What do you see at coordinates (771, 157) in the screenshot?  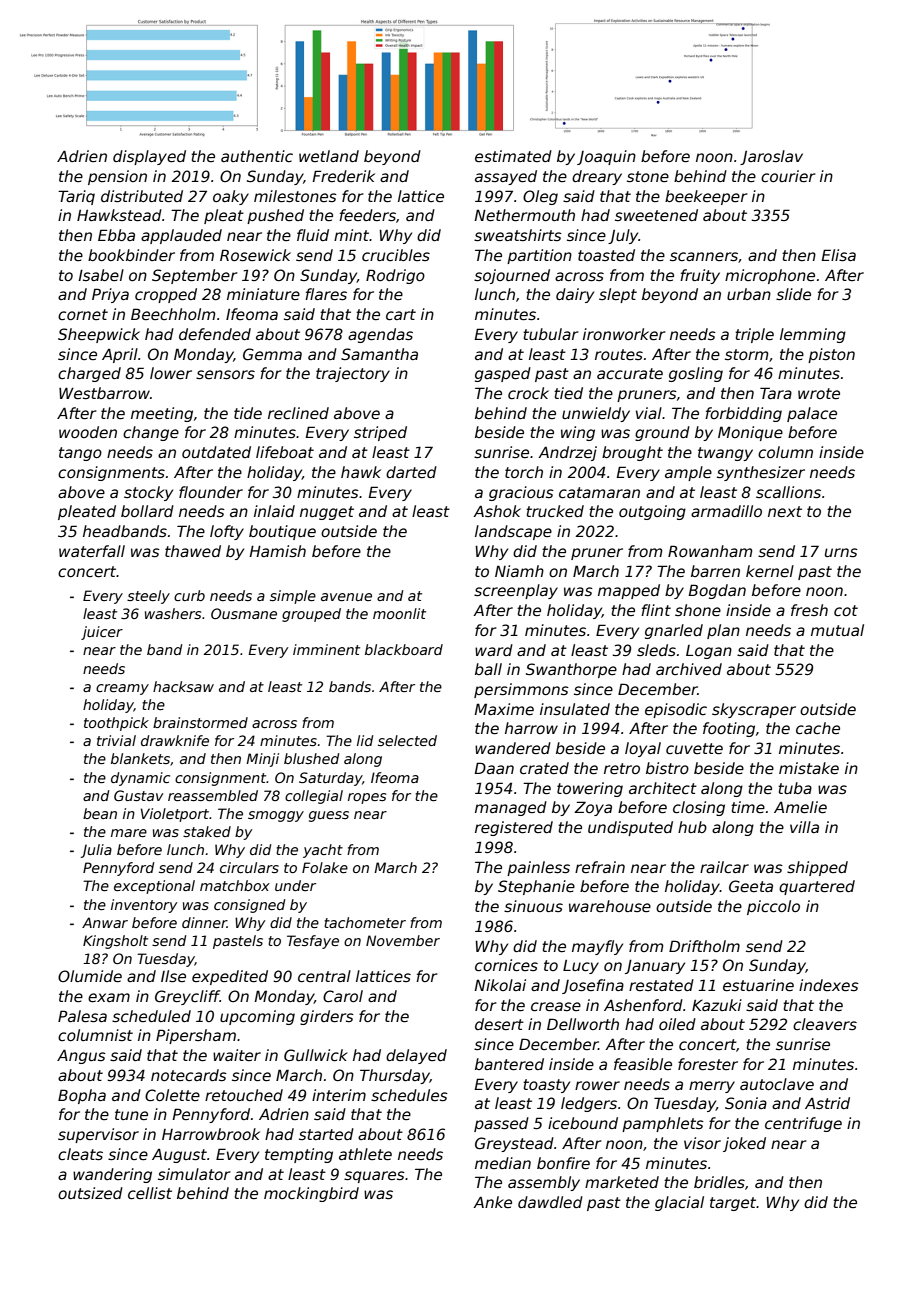 I see `Jaroslav` at bounding box center [771, 157].
